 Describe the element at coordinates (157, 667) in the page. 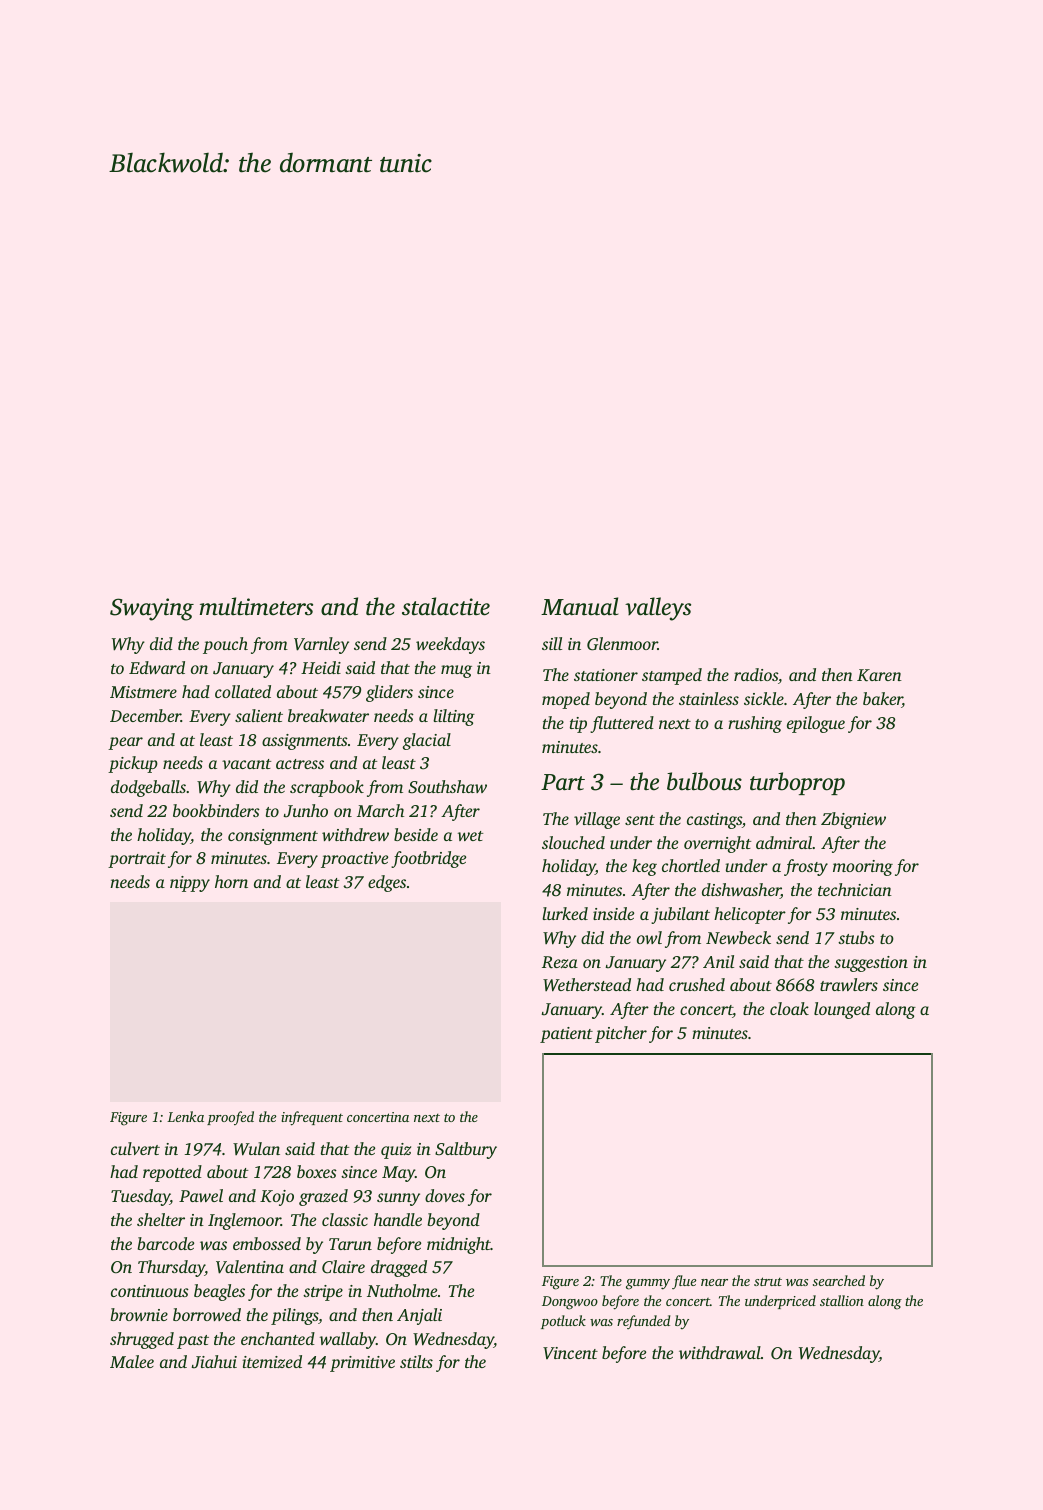

I see `Edward` at that location.
